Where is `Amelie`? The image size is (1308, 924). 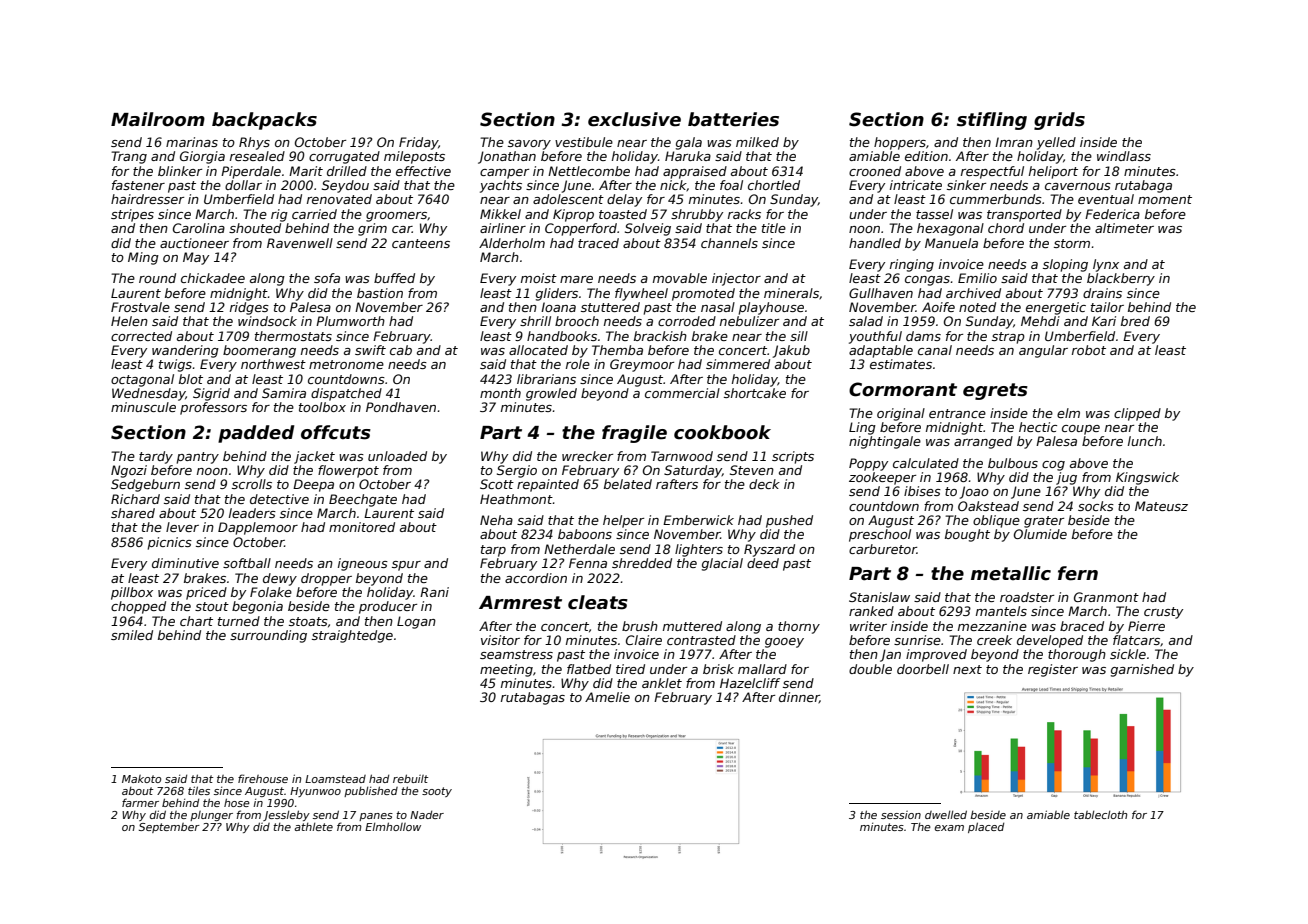
Amelie is located at coordinates (607, 697).
